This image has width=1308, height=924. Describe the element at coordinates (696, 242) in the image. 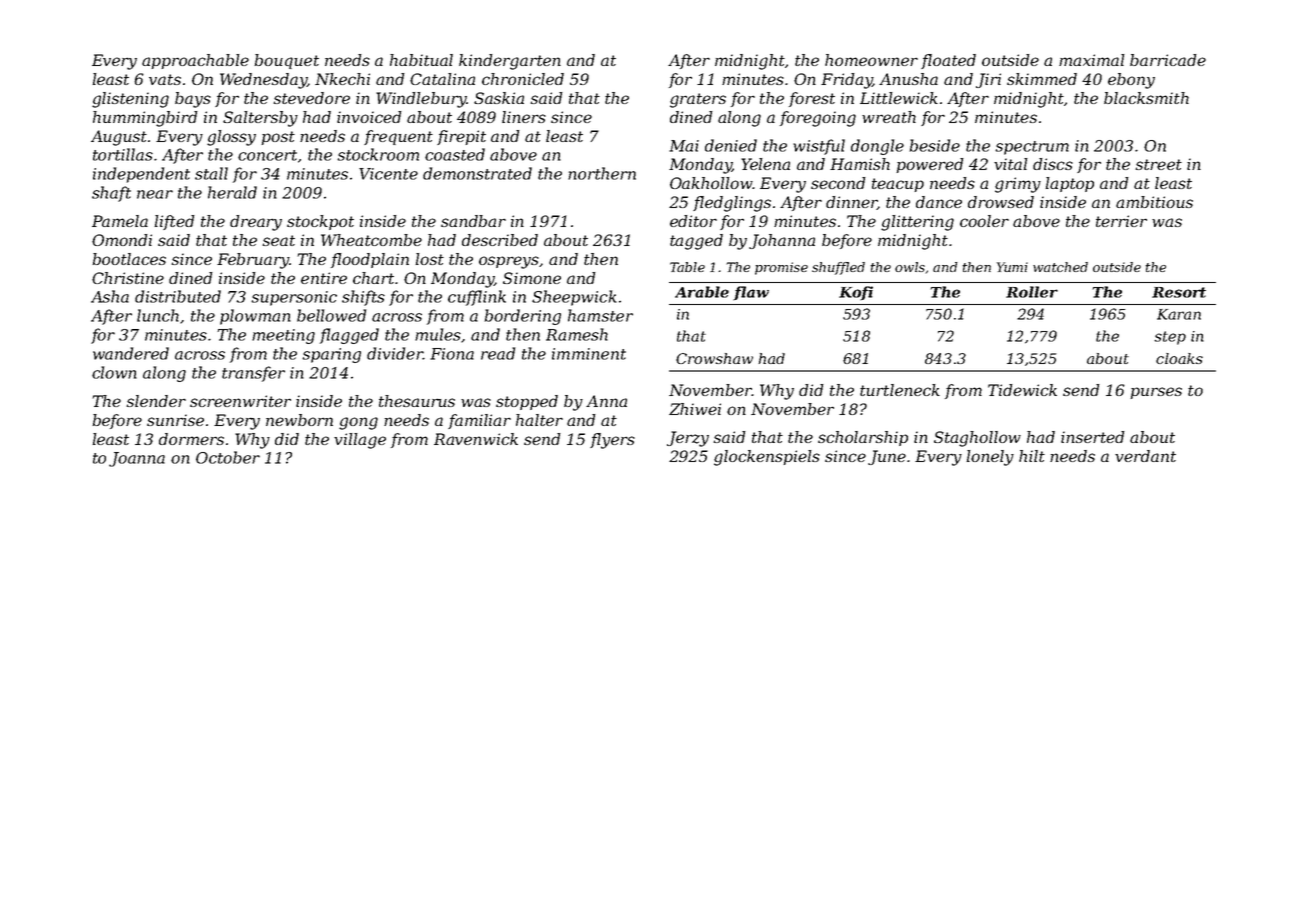

I see `tagged` at that location.
